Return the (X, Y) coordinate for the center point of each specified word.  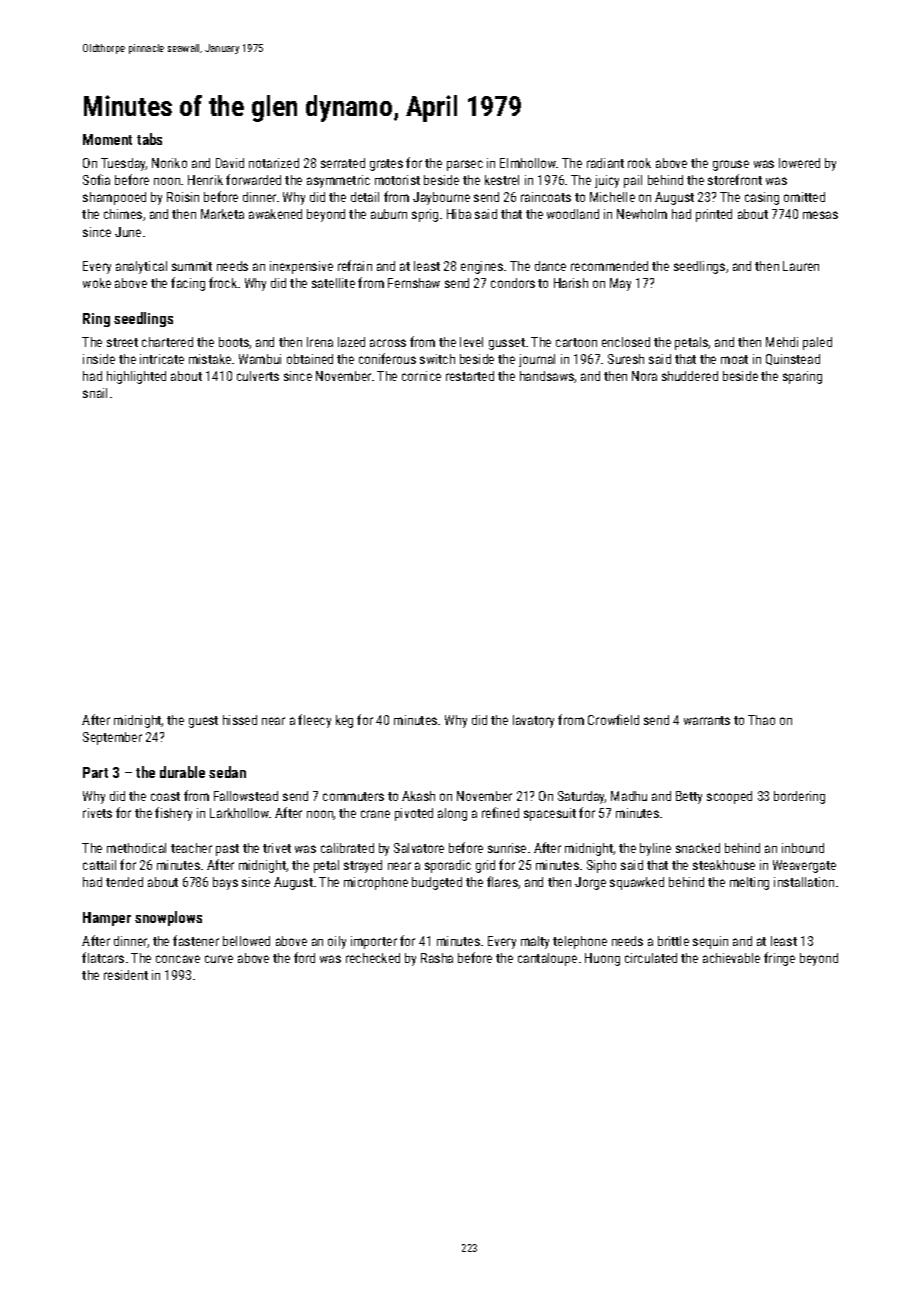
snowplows (168, 918)
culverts (258, 376)
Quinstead (793, 359)
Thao (761, 720)
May (620, 284)
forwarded (253, 179)
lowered (799, 163)
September (112, 738)
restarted (470, 376)
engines (482, 267)
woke (97, 283)
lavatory (533, 721)
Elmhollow (528, 163)
